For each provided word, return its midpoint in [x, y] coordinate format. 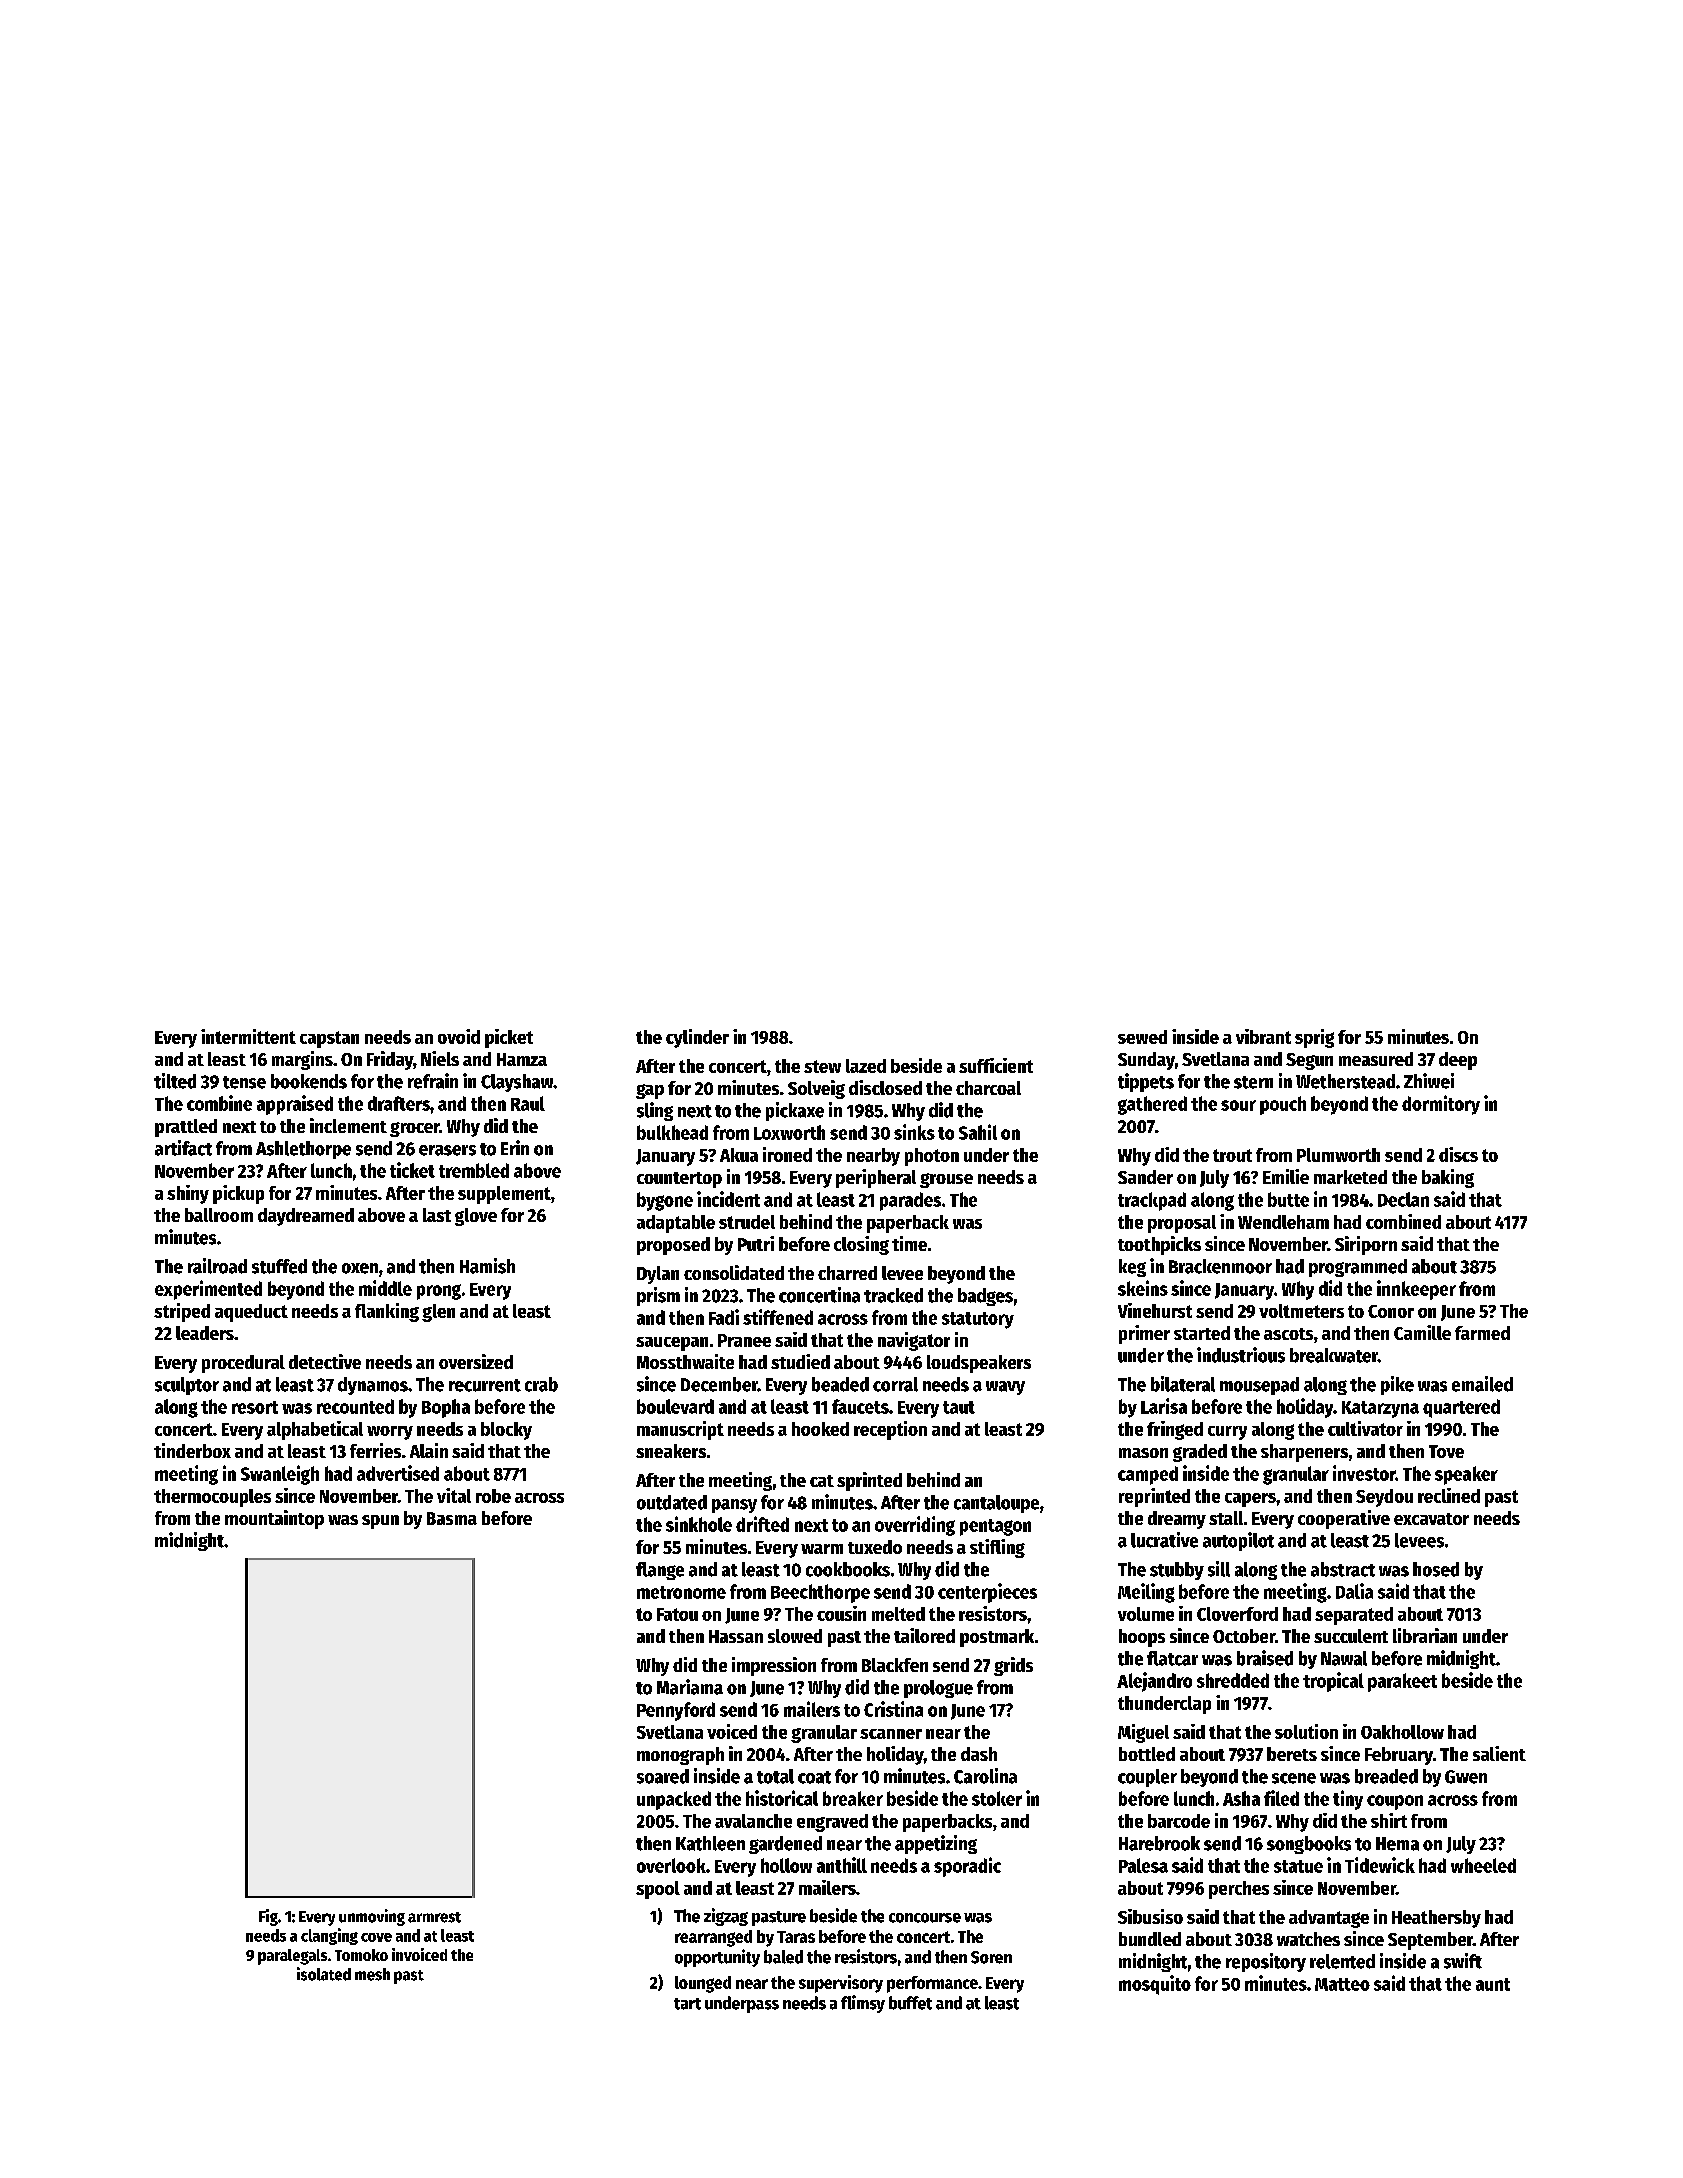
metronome [681, 1592]
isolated [324, 1974]
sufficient [996, 1065]
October [1244, 1636]
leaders [205, 1333]
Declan [1403, 1199]
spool [658, 1890]
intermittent [248, 1036]
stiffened [778, 1317]
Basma [452, 1518]
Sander [1145, 1177]
